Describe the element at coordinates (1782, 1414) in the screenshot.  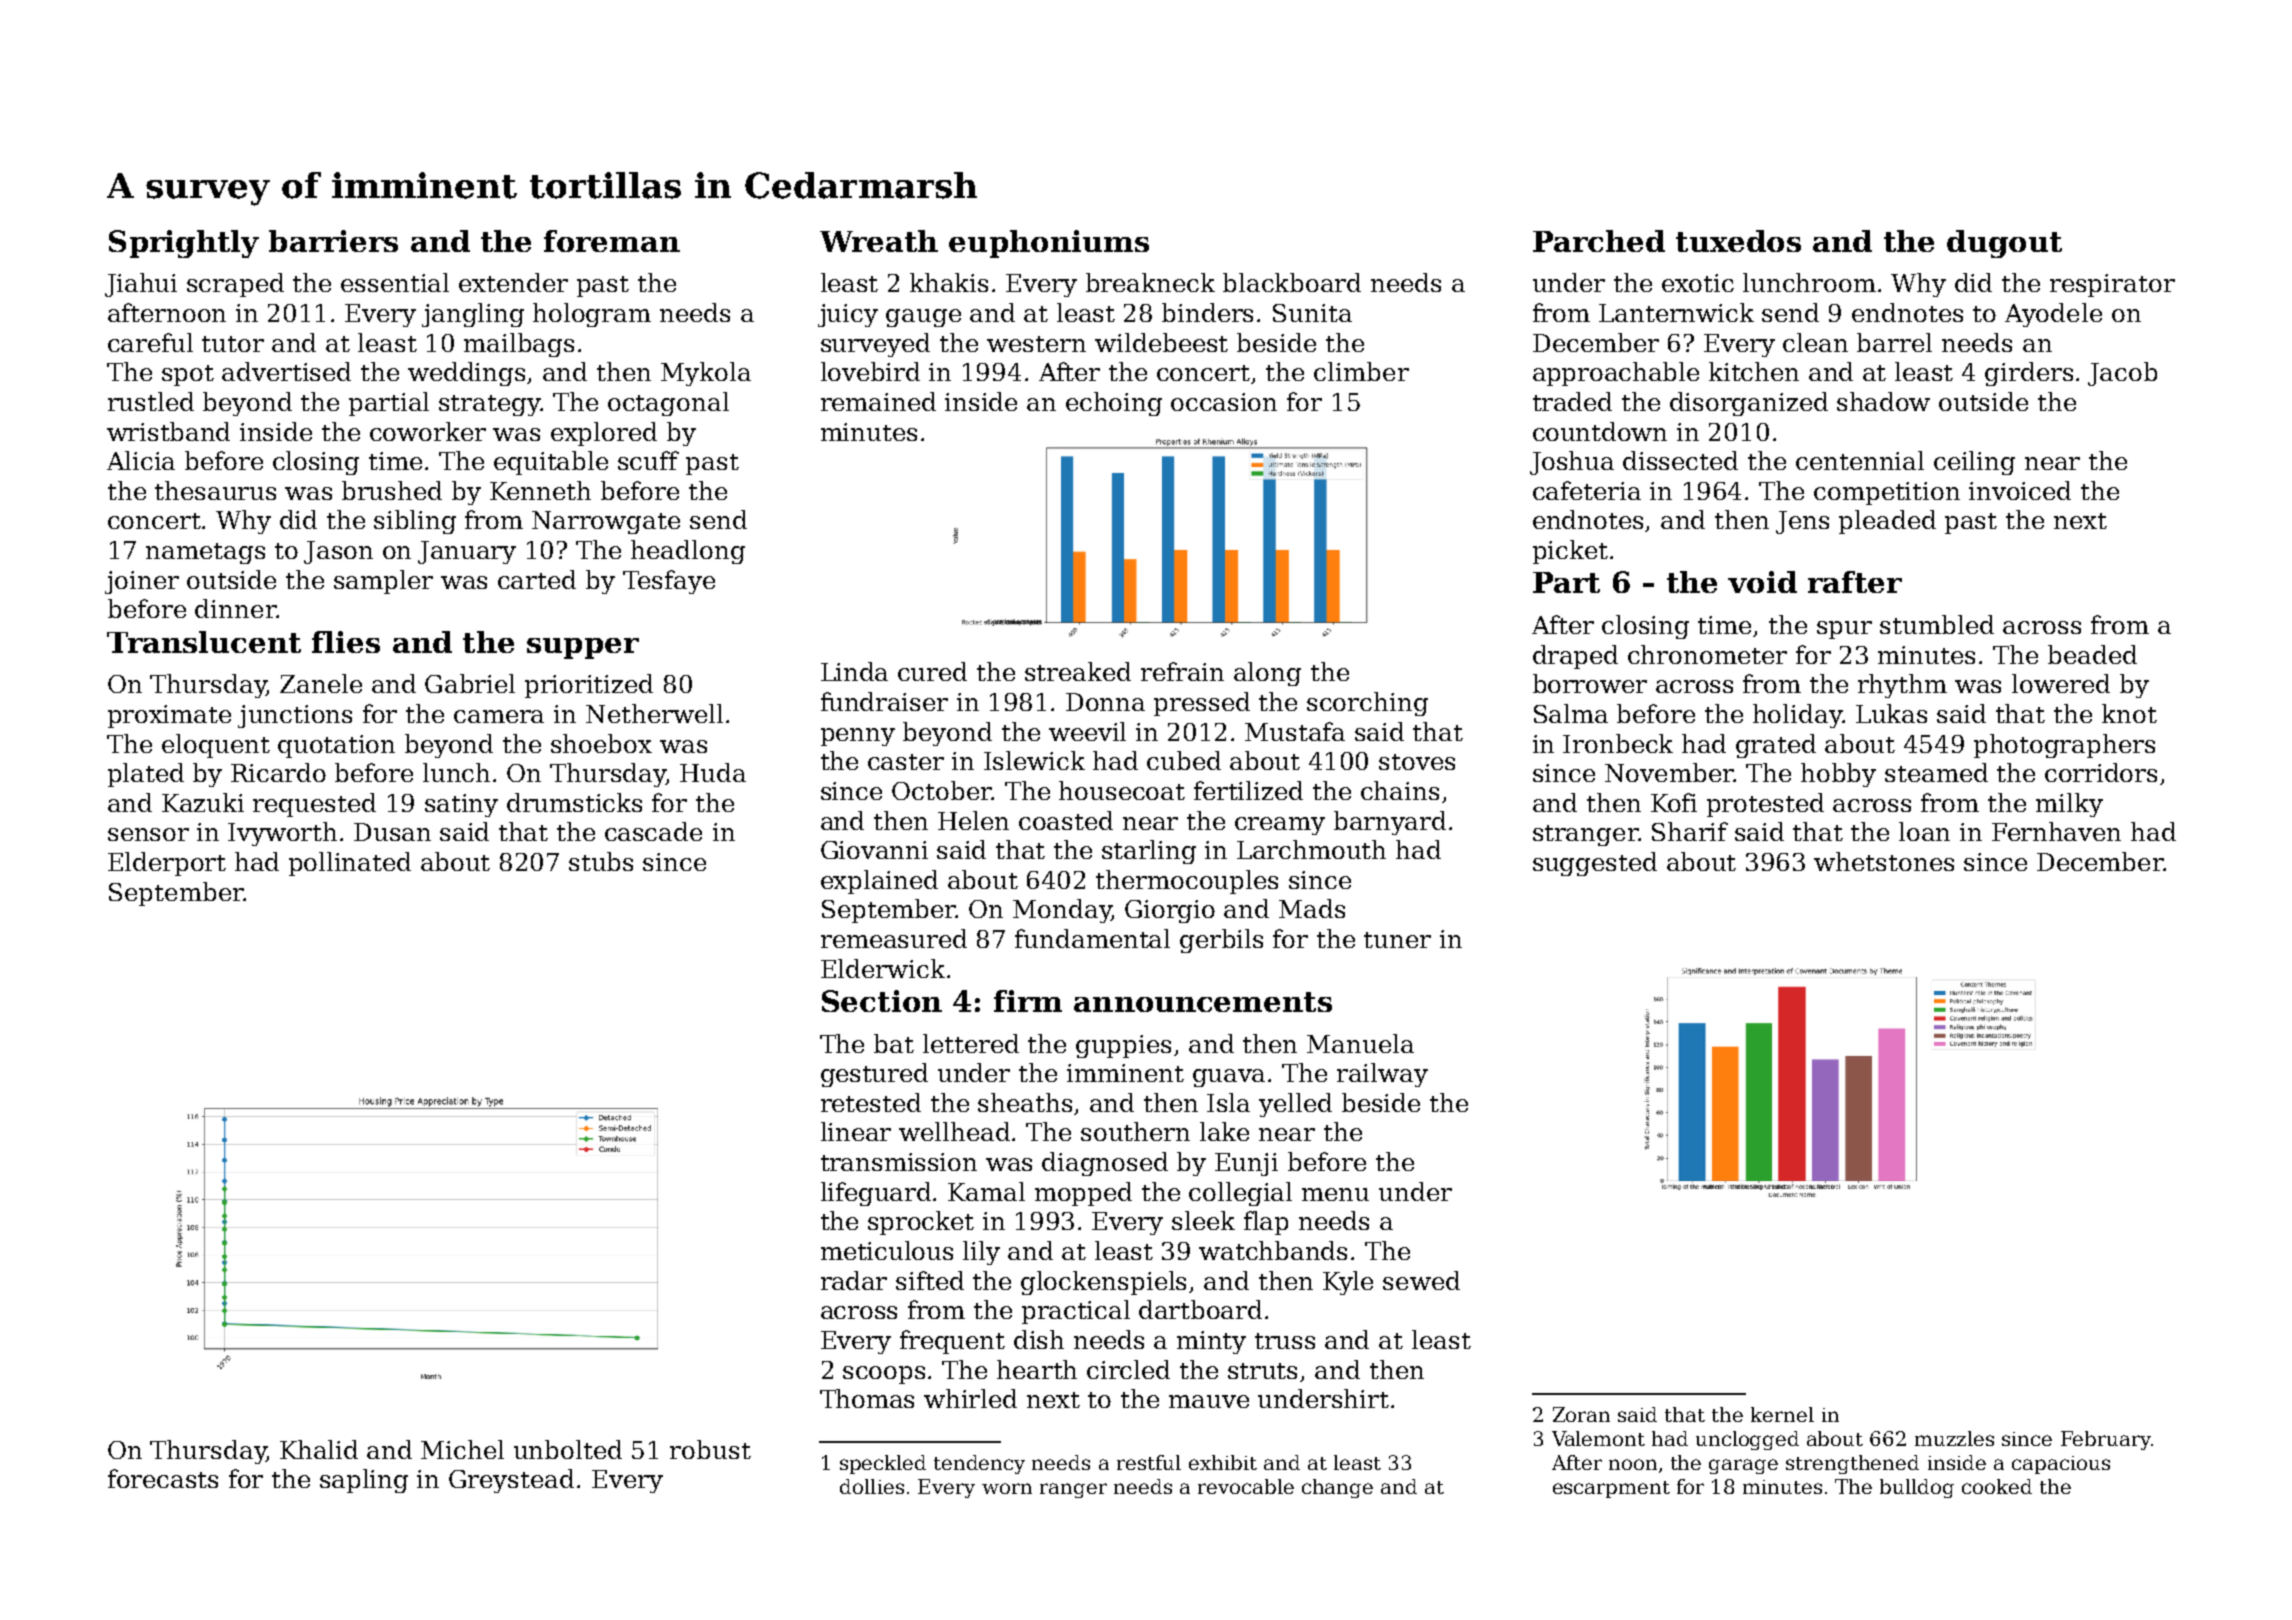
I see `kernel` at that location.
